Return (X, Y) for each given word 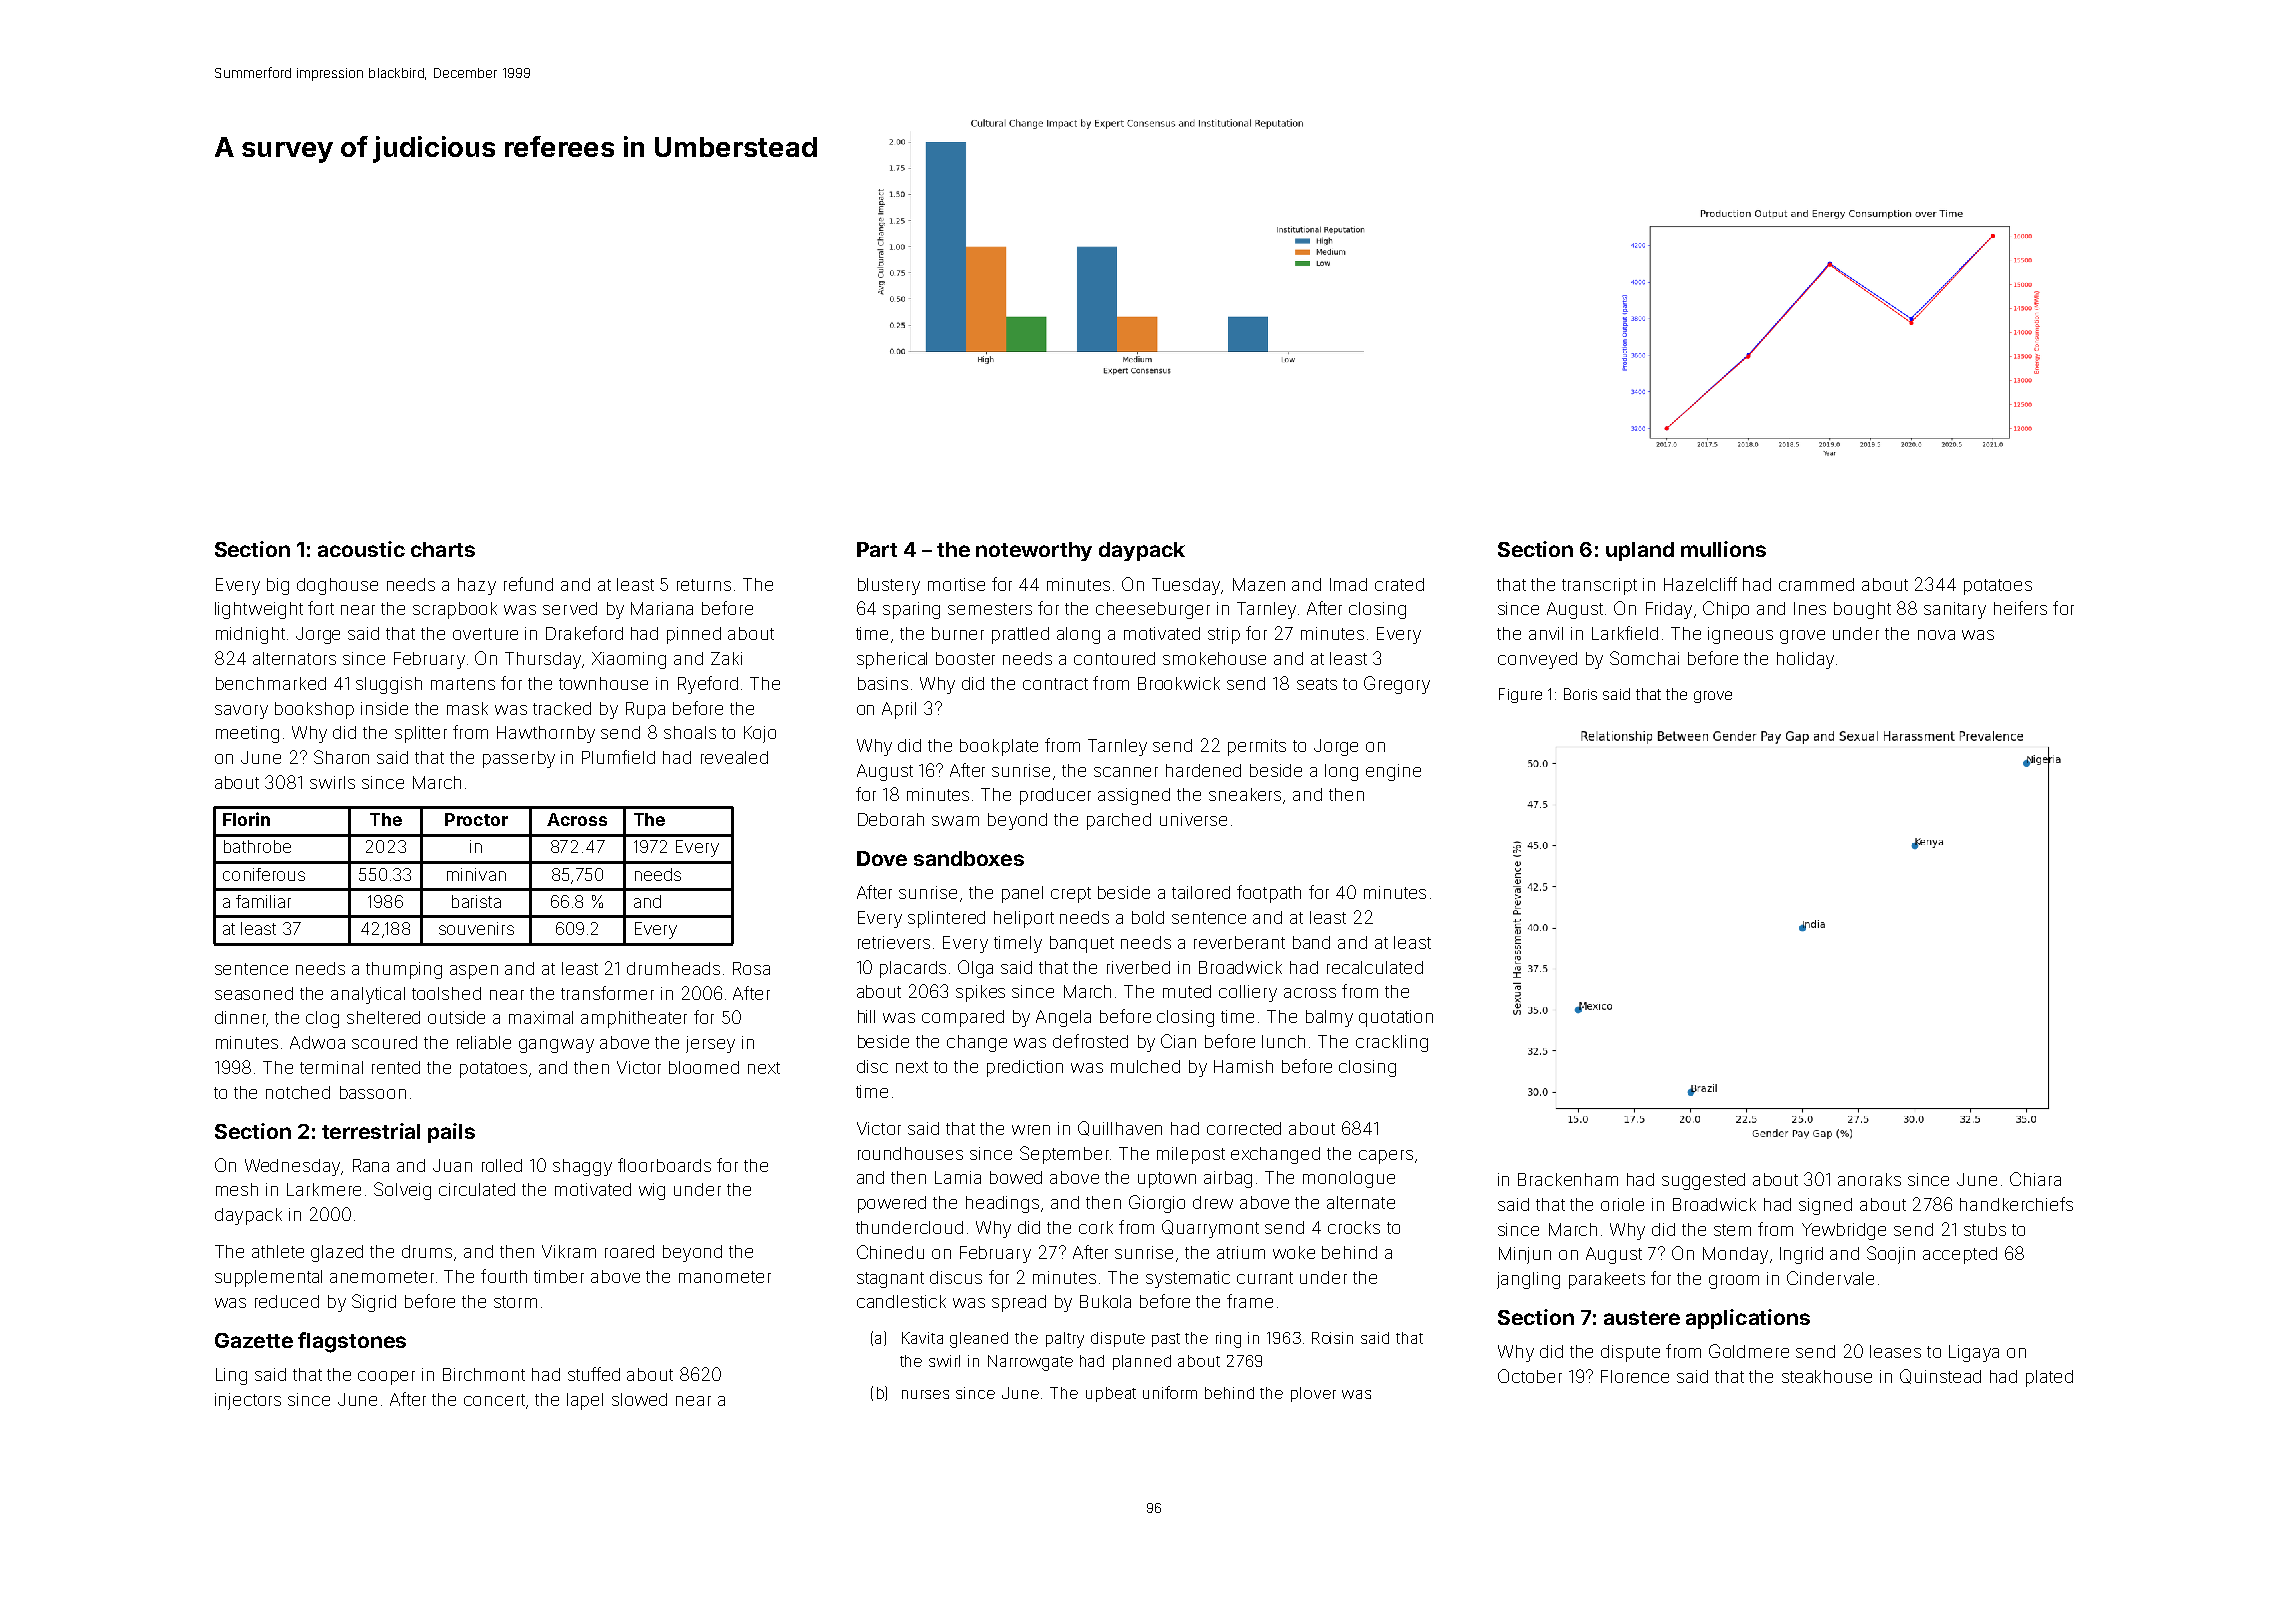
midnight (250, 635)
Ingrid (1801, 1255)
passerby (519, 759)
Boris (1580, 694)
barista (476, 901)
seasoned (254, 993)
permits (1257, 747)
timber (559, 1276)
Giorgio (1157, 1204)
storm (515, 1302)
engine (1393, 772)
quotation (1396, 1018)
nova (1936, 635)
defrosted (1090, 1041)
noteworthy (1034, 551)
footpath (1269, 894)
